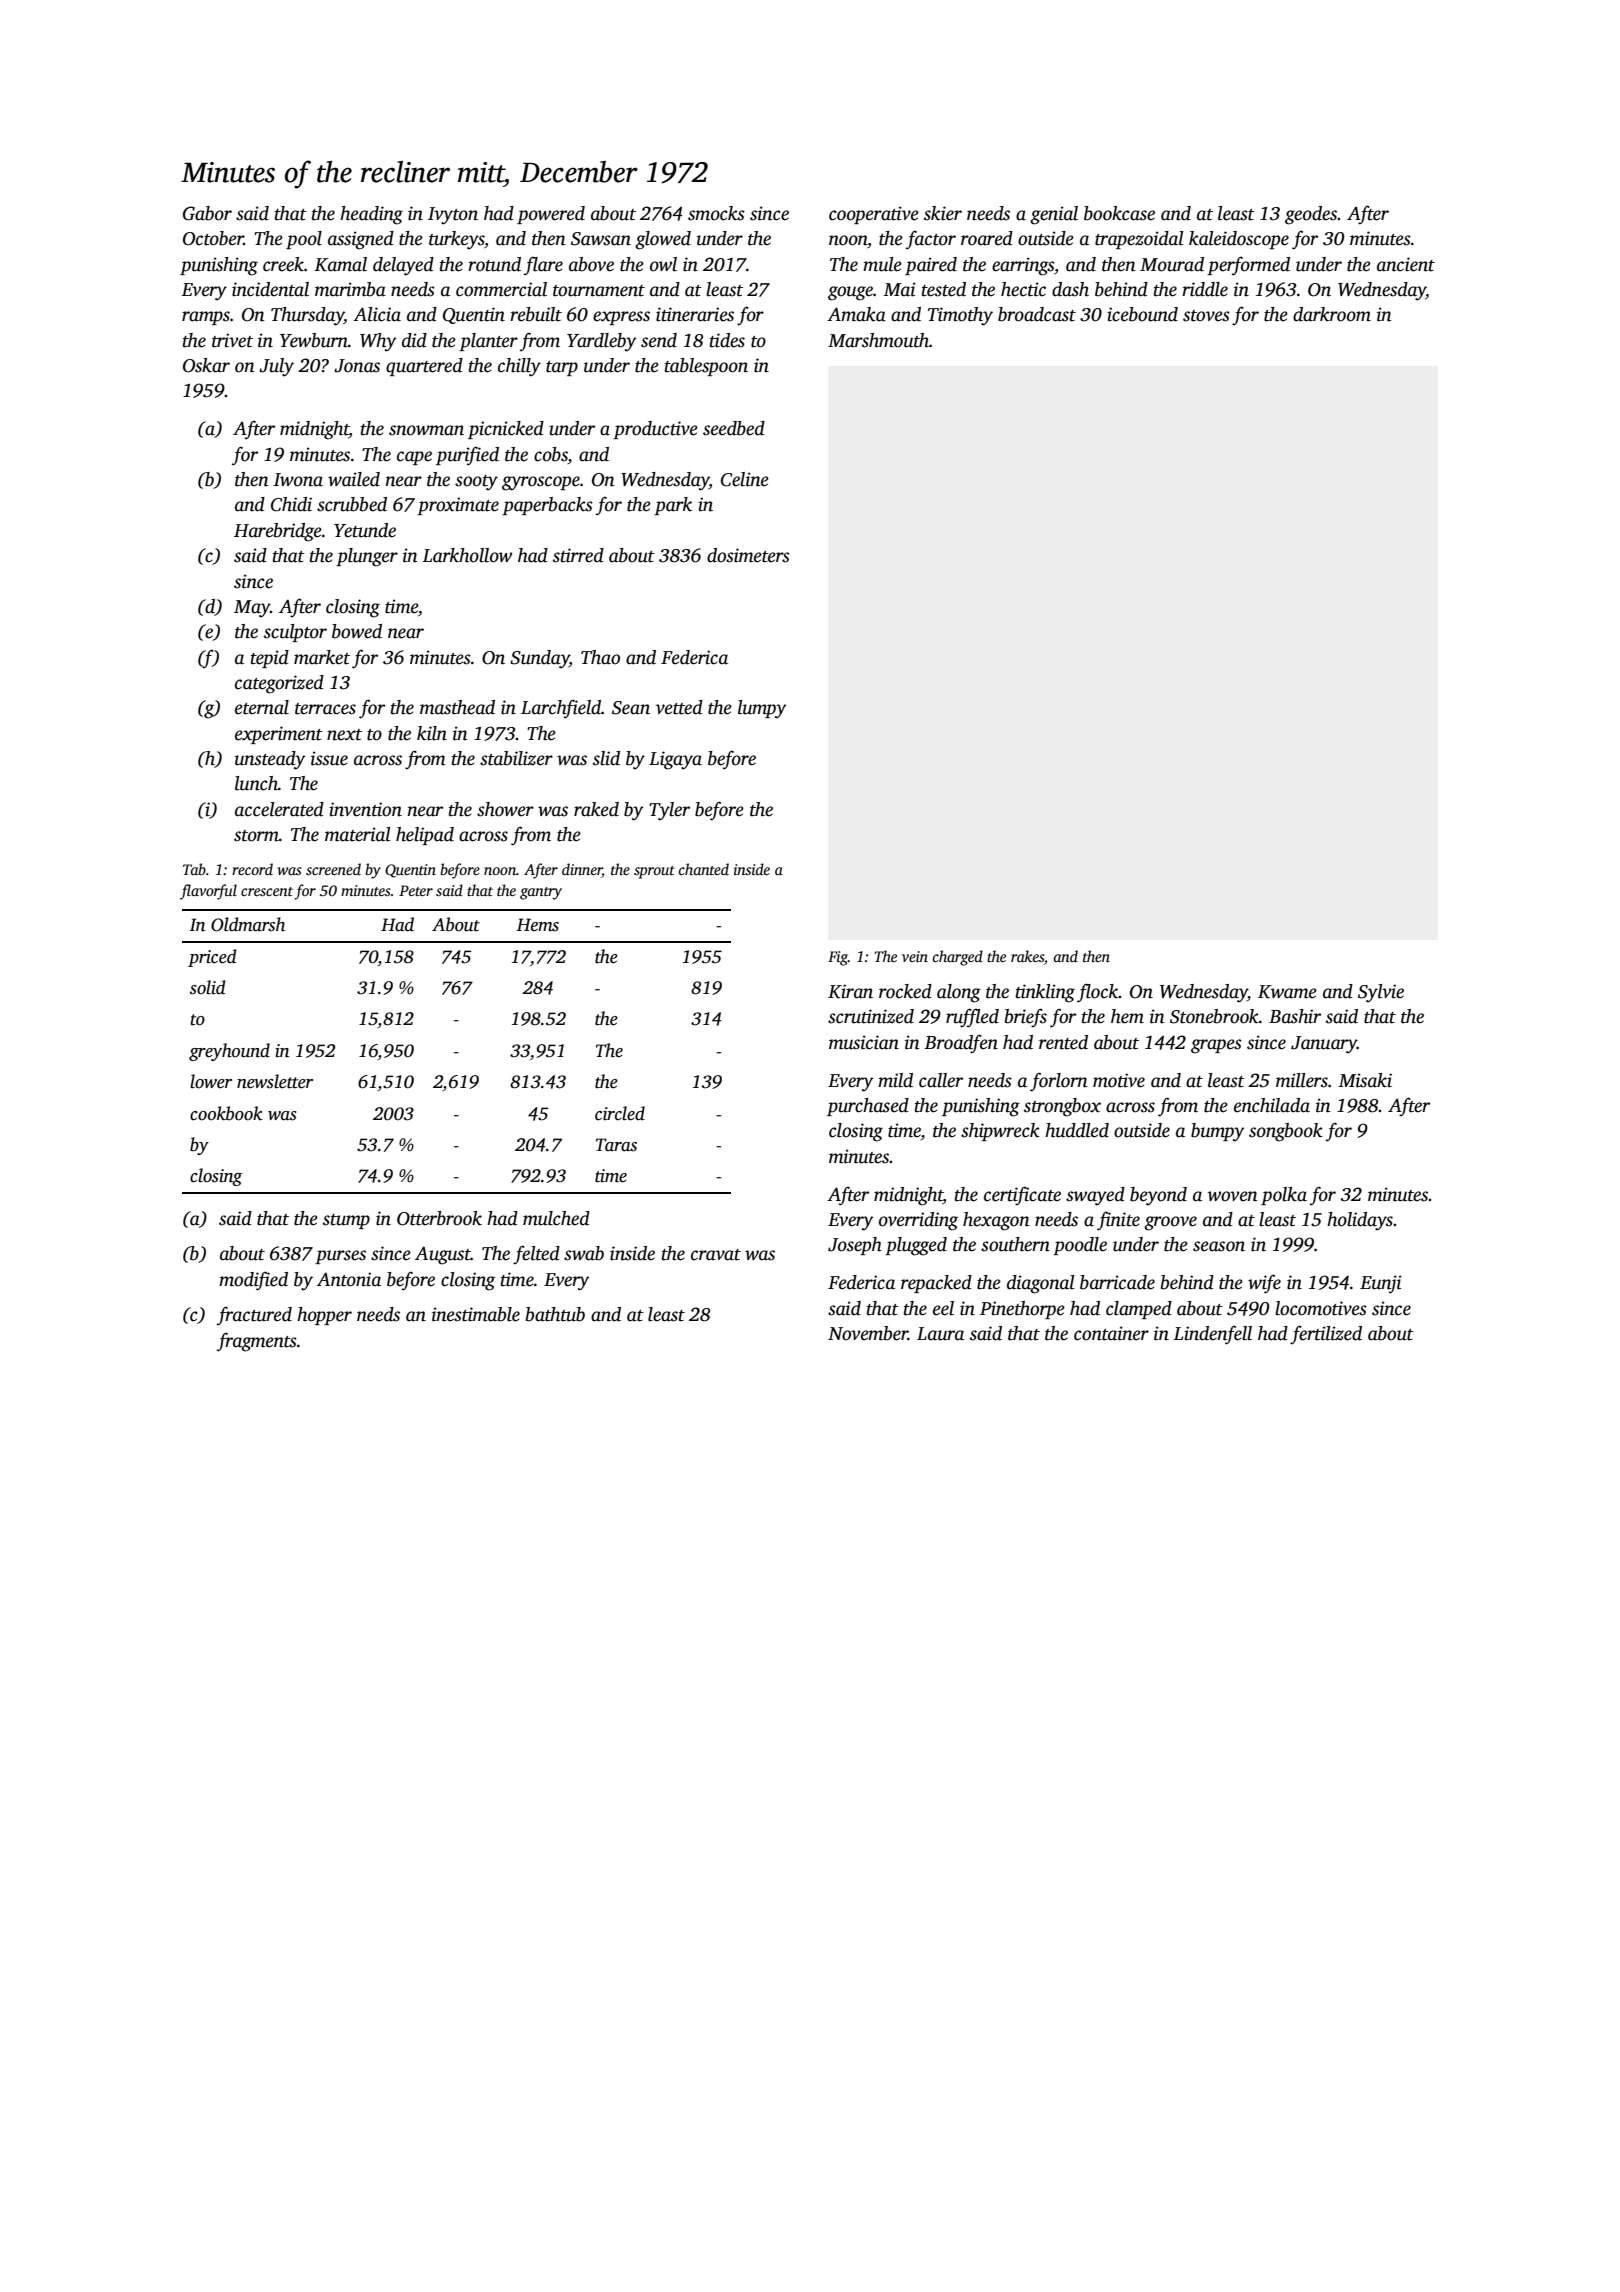  I want to click on fertilized, so click(1326, 1335).
